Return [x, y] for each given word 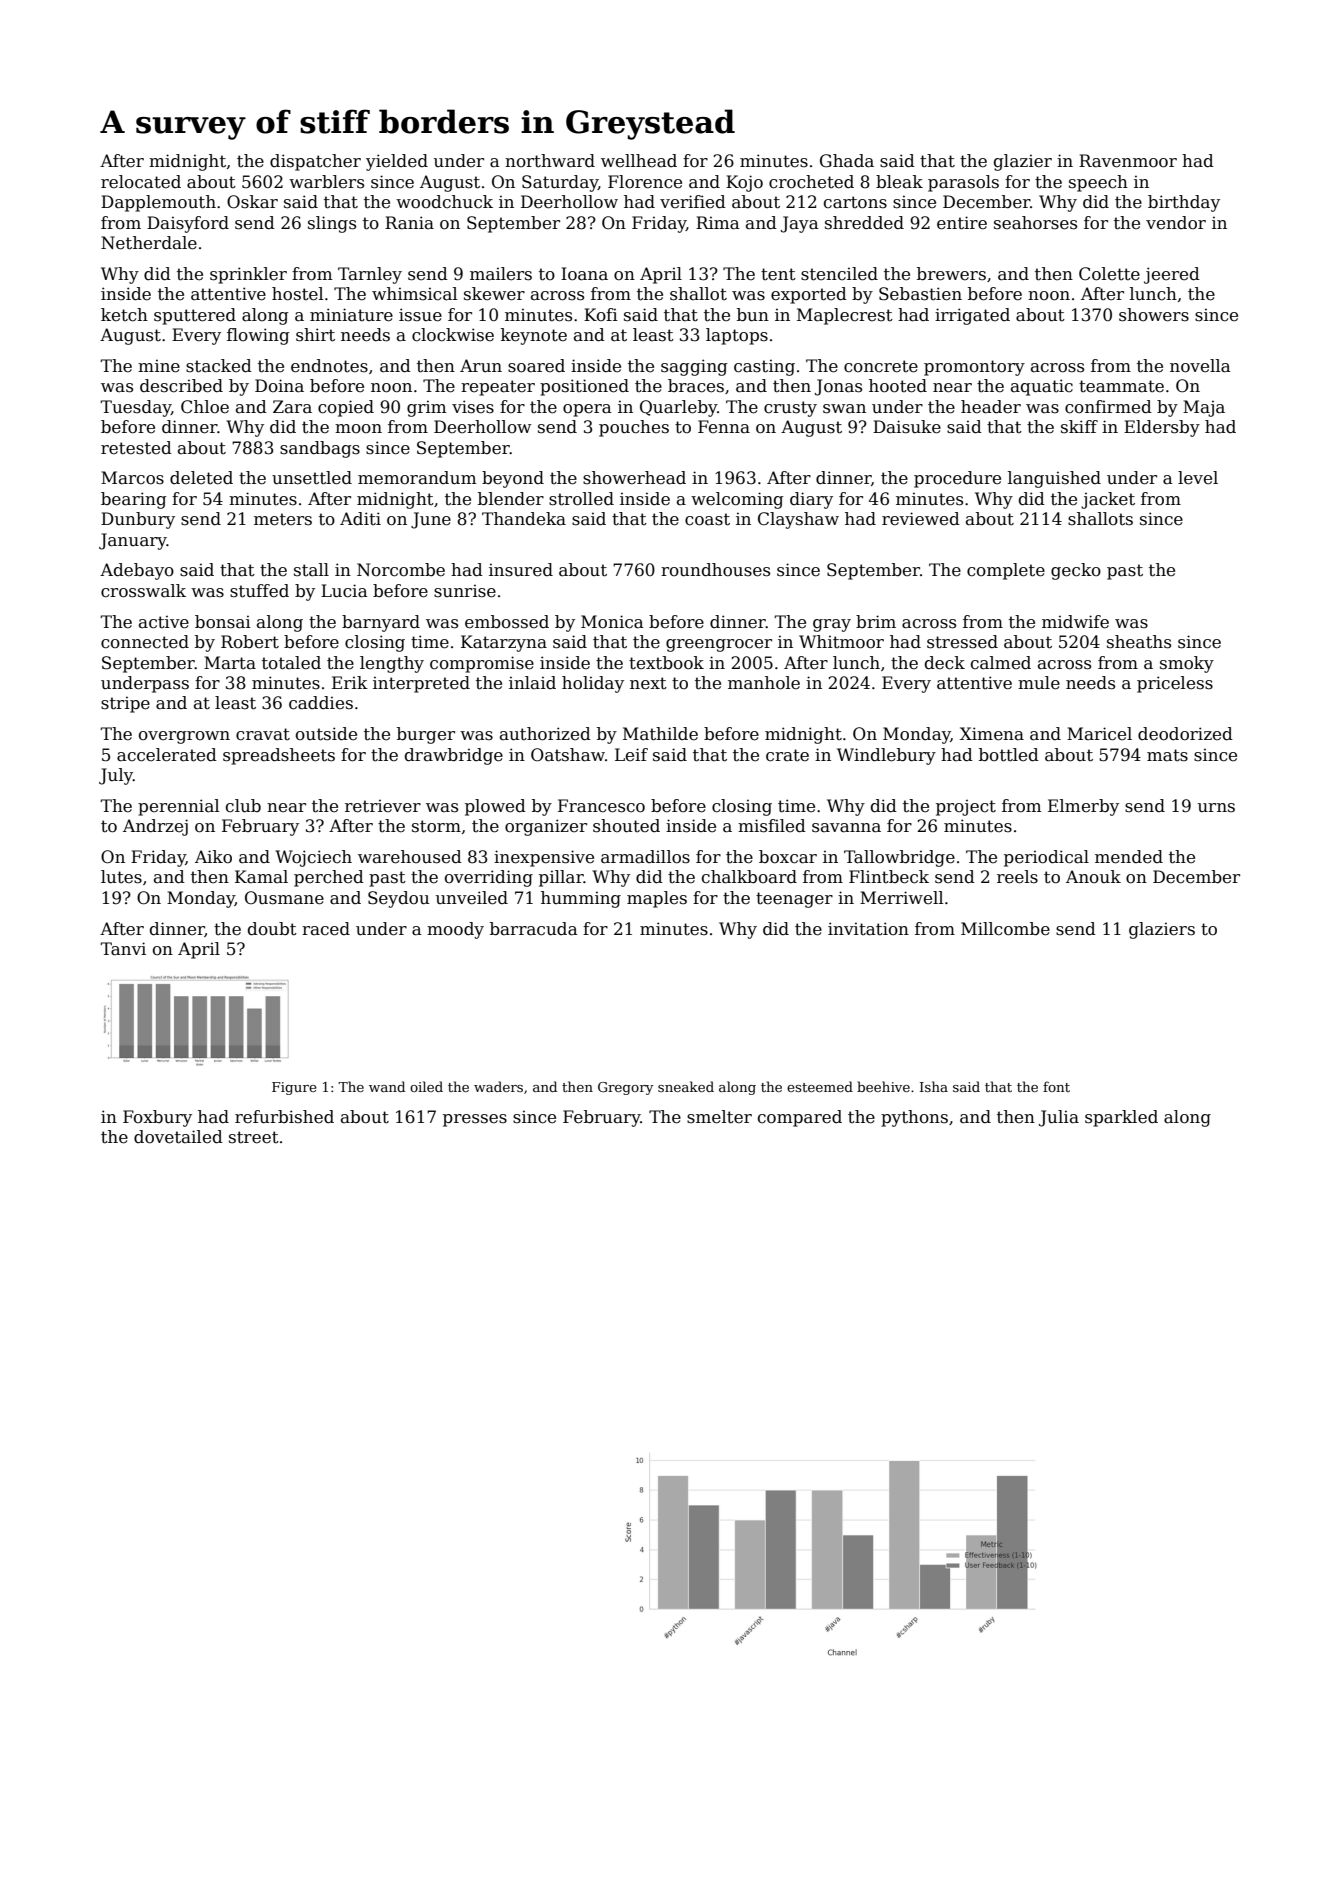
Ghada [847, 161]
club [243, 806]
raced [326, 929]
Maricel [1099, 734]
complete [1006, 571]
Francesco [601, 806]
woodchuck [444, 202]
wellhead [639, 161]
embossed [507, 622]
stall [311, 570]
